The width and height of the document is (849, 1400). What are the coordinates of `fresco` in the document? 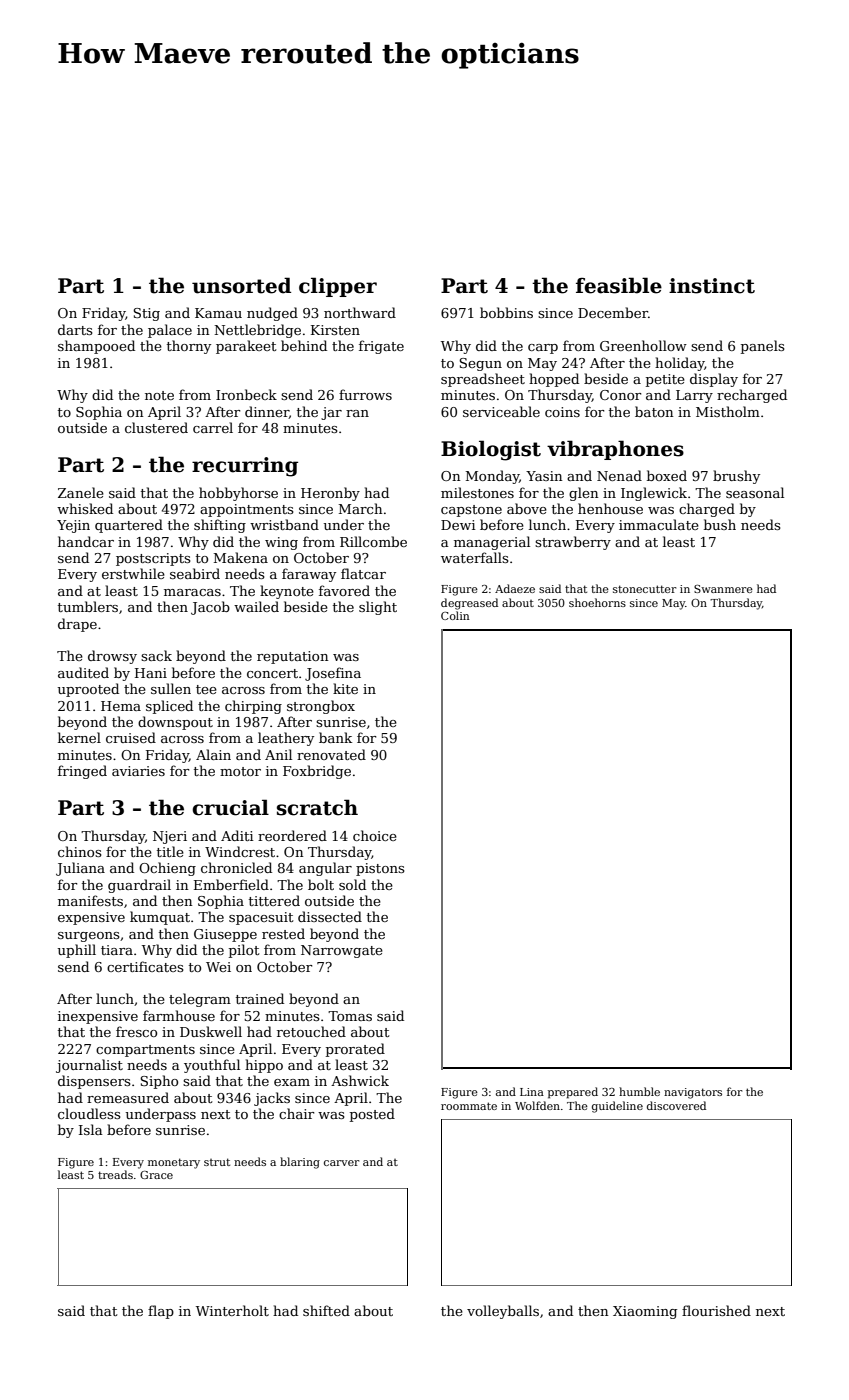 It's located at (136, 1031).
